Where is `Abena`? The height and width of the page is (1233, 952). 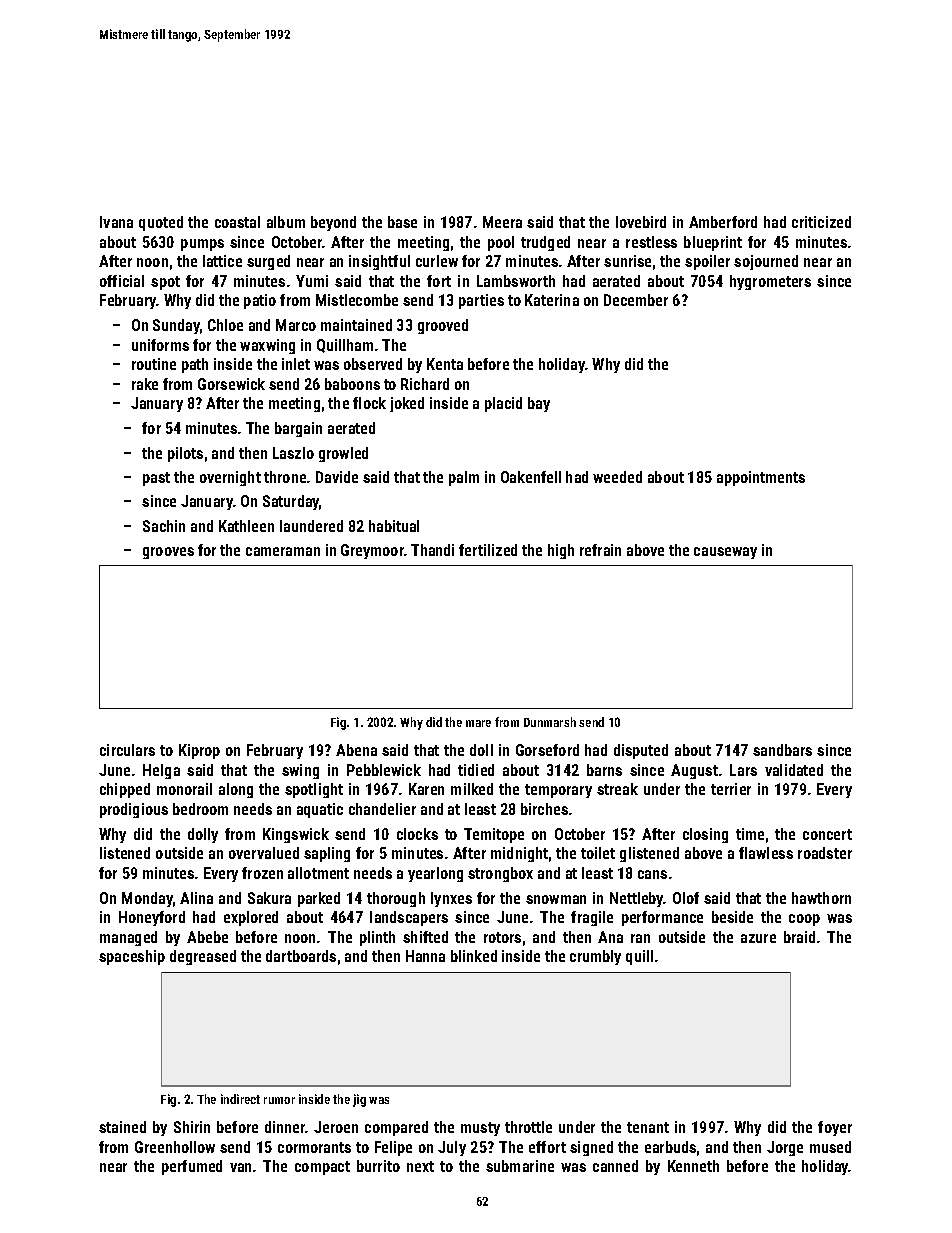
Abena is located at coordinates (356, 750).
